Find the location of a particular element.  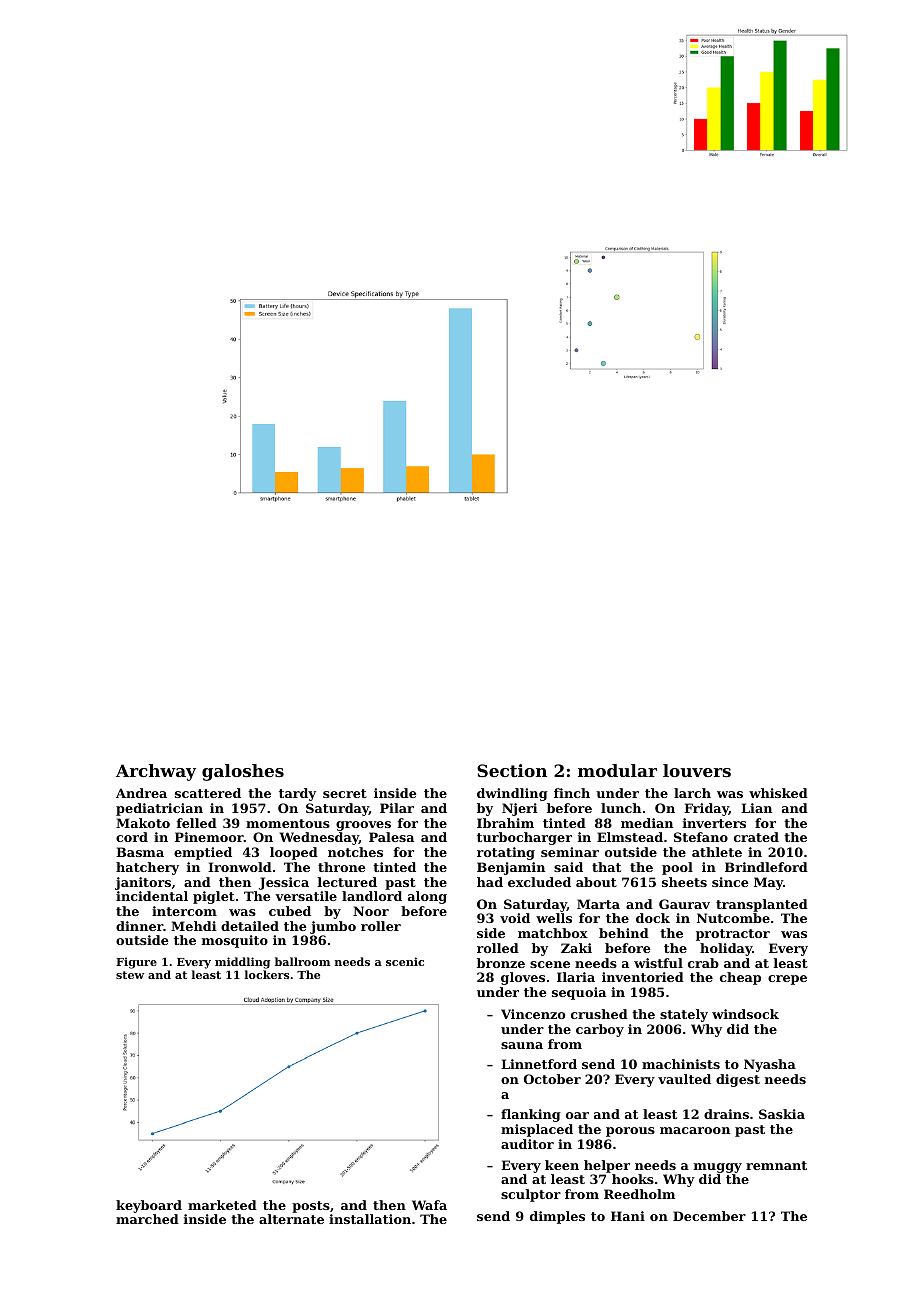

auditor is located at coordinates (527, 1144).
